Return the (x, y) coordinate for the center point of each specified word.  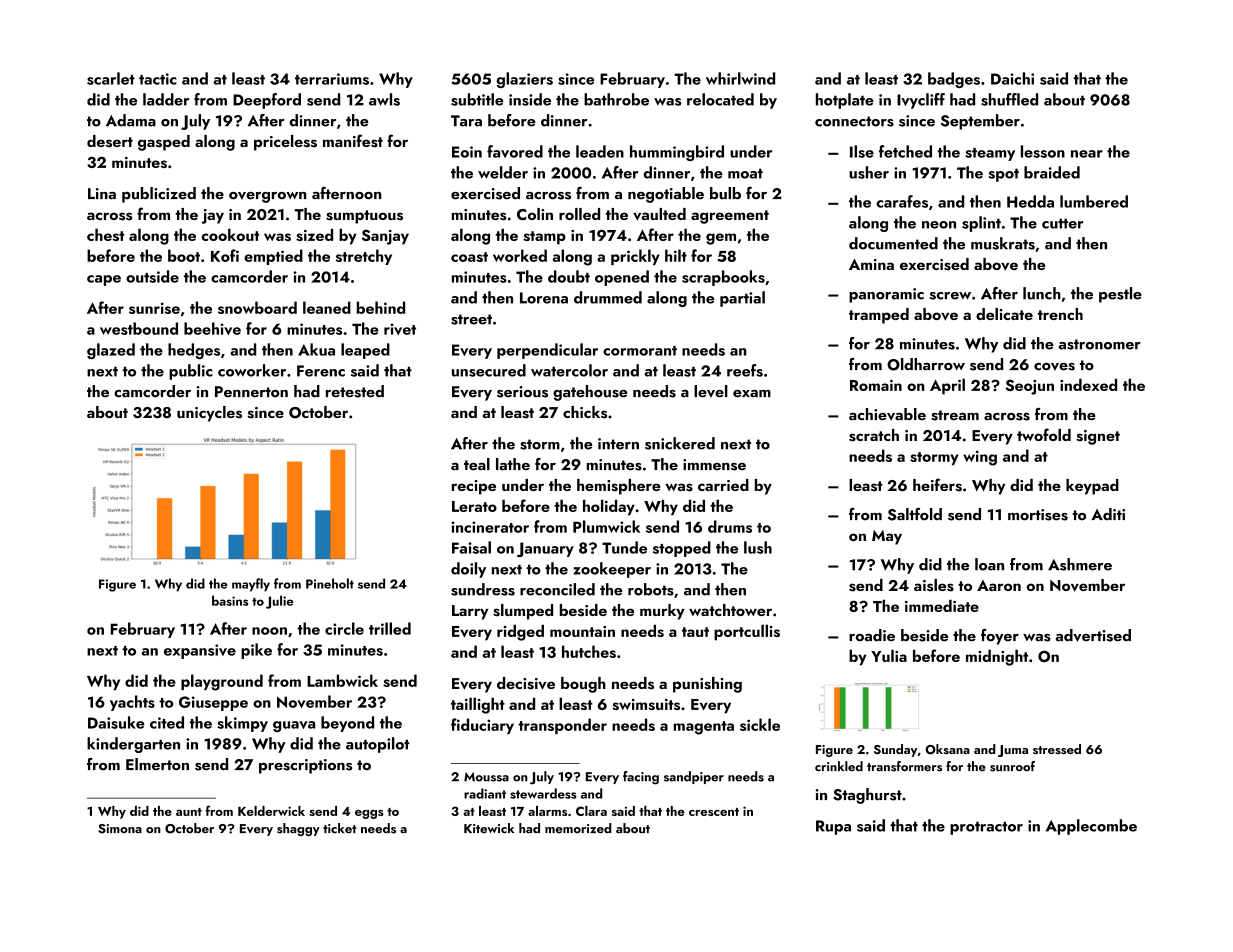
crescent (714, 812)
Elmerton (157, 764)
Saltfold (915, 514)
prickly (635, 257)
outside (152, 276)
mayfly (251, 585)
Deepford (267, 101)
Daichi (1012, 78)
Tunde (624, 547)
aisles (934, 585)
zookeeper (612, 570)
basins (230, 600)
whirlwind (740, 78)
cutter (1062, 223)
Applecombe (1091, 827)
